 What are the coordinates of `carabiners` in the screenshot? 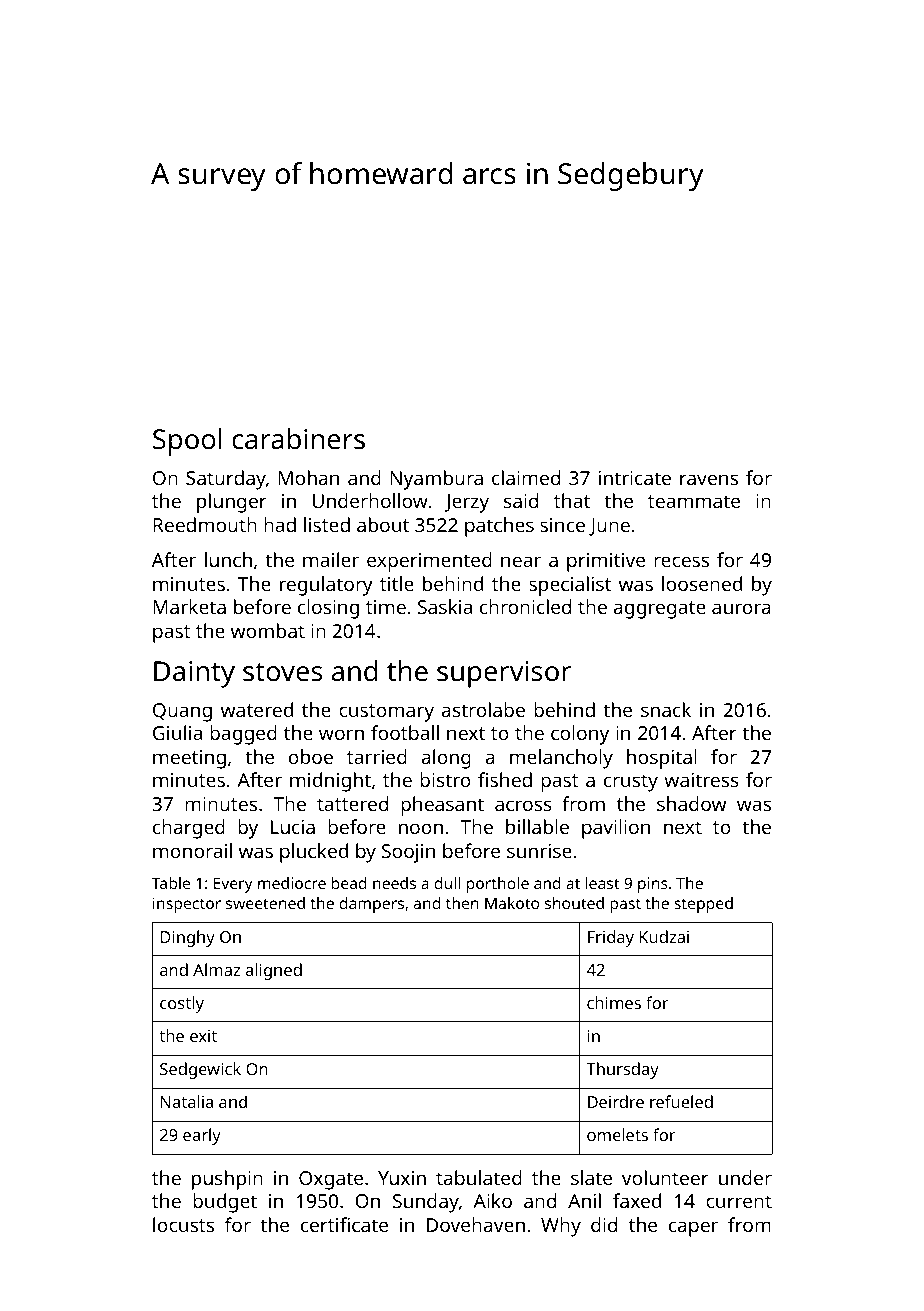 It's located at (298, 439).
